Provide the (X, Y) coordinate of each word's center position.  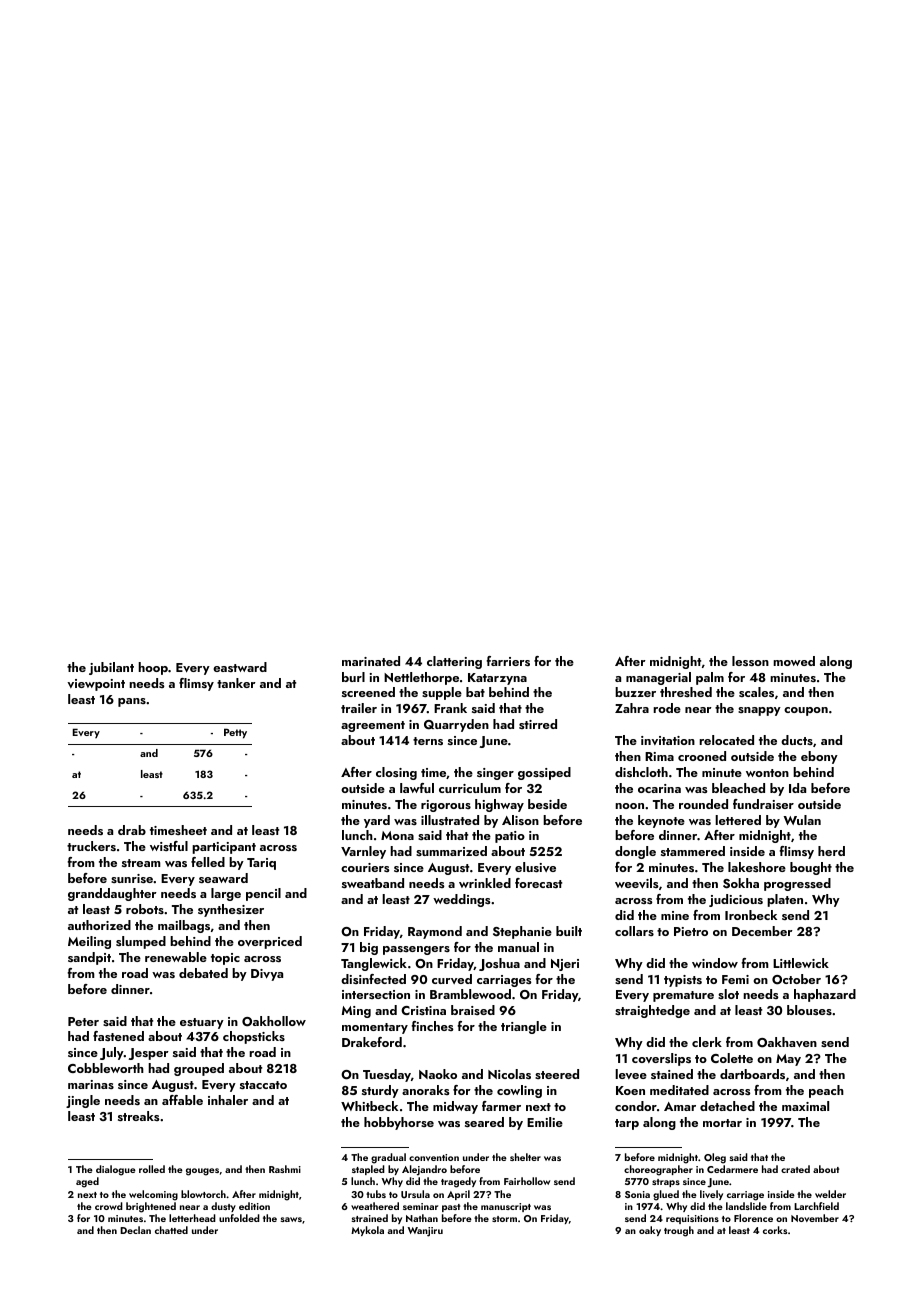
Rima (659, 756)
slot (728, 994)
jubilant (111, 668)
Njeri (565, 965)
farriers (508, 661)
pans (132, 702)
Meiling (89, 942)
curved (452, 979)
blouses (809, 1010)
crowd (109, 1206)
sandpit (89, 958)
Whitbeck (369, 1106)
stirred (538, 724)
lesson (750, 661)
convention (434, 1157)
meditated (679, 1090)
